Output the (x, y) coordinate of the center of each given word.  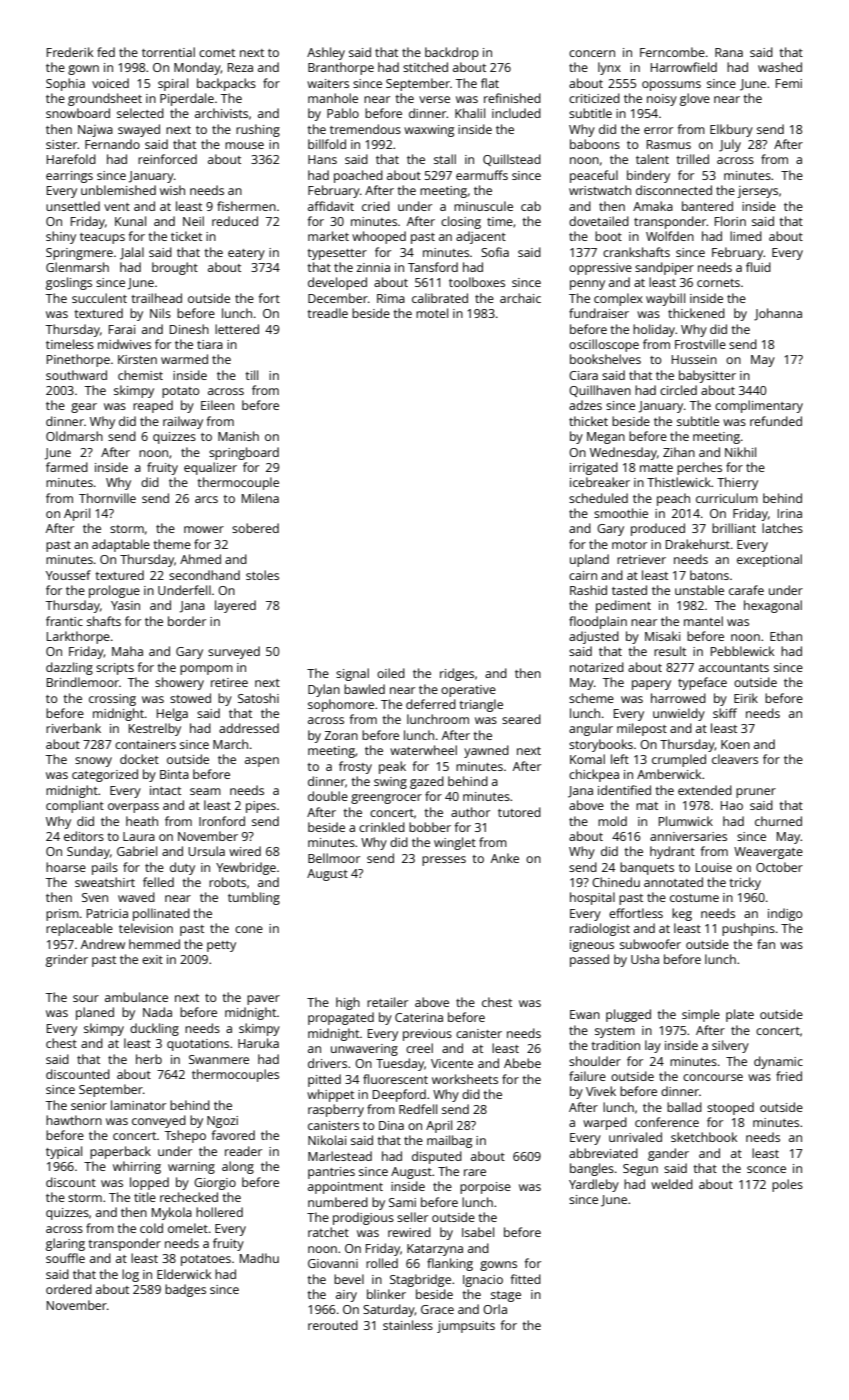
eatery (246, 254)
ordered (69, 1289)
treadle (327, 313)
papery (651, 685)
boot (608, 236)
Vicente (452, 1063)
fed (106, 52)
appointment (345, 1188)
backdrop (452, 53)
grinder (67, 960)
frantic (64, 621)
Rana (729, 52)
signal (352, 674)
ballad (684, 1107)
